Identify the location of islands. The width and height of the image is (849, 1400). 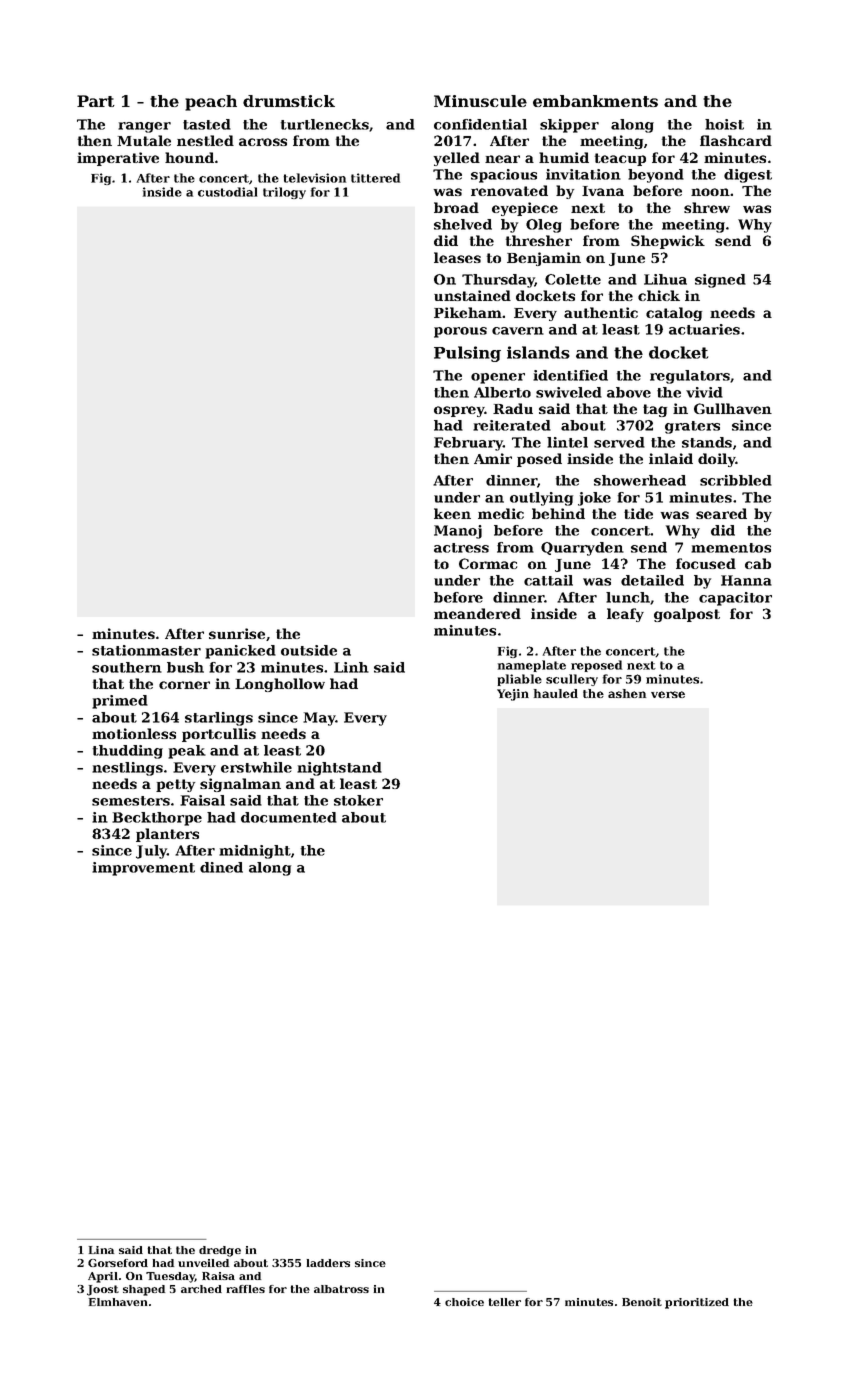
(538, 352).
